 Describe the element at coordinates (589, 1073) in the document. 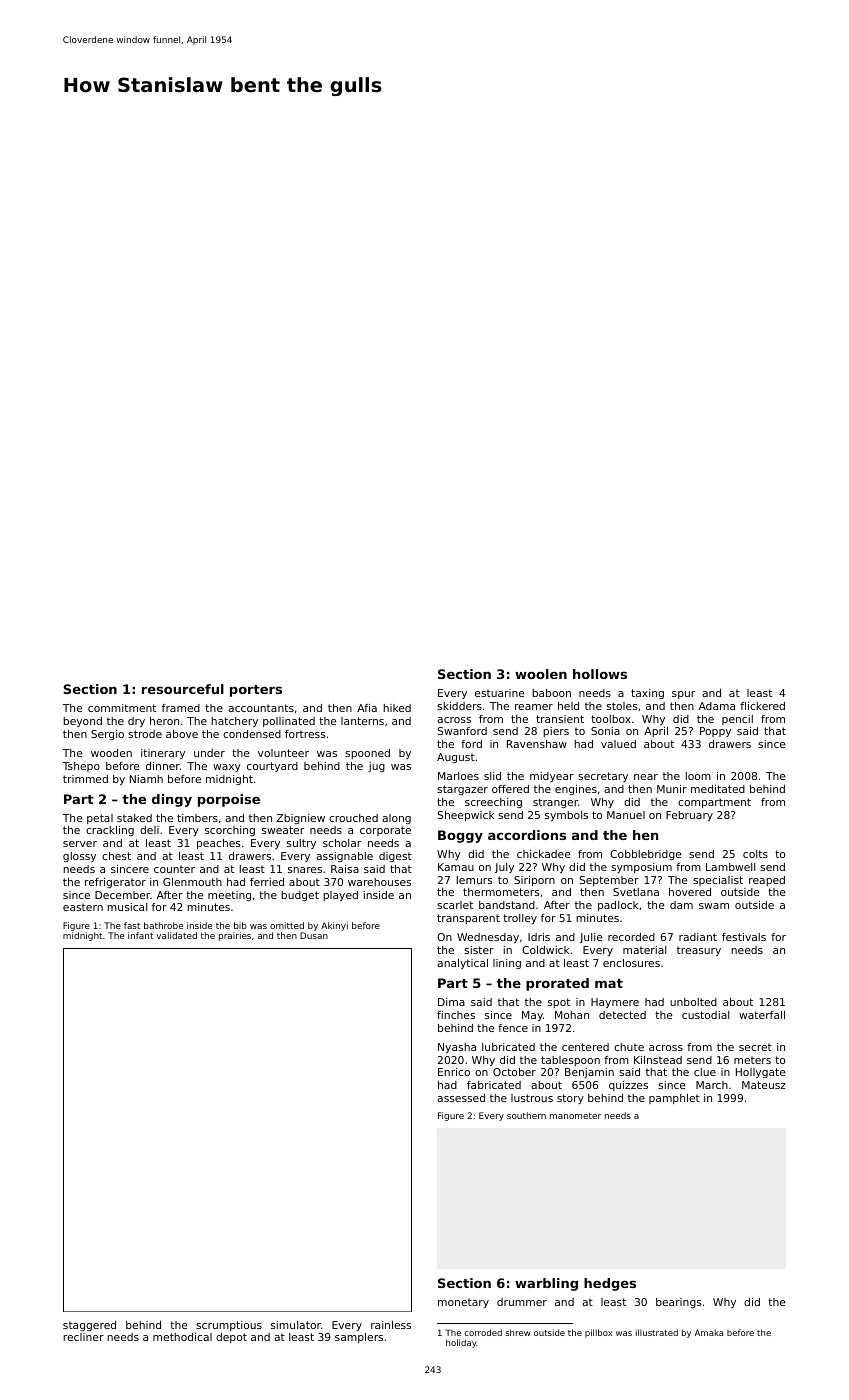

I see `Benjamin` at that location.
